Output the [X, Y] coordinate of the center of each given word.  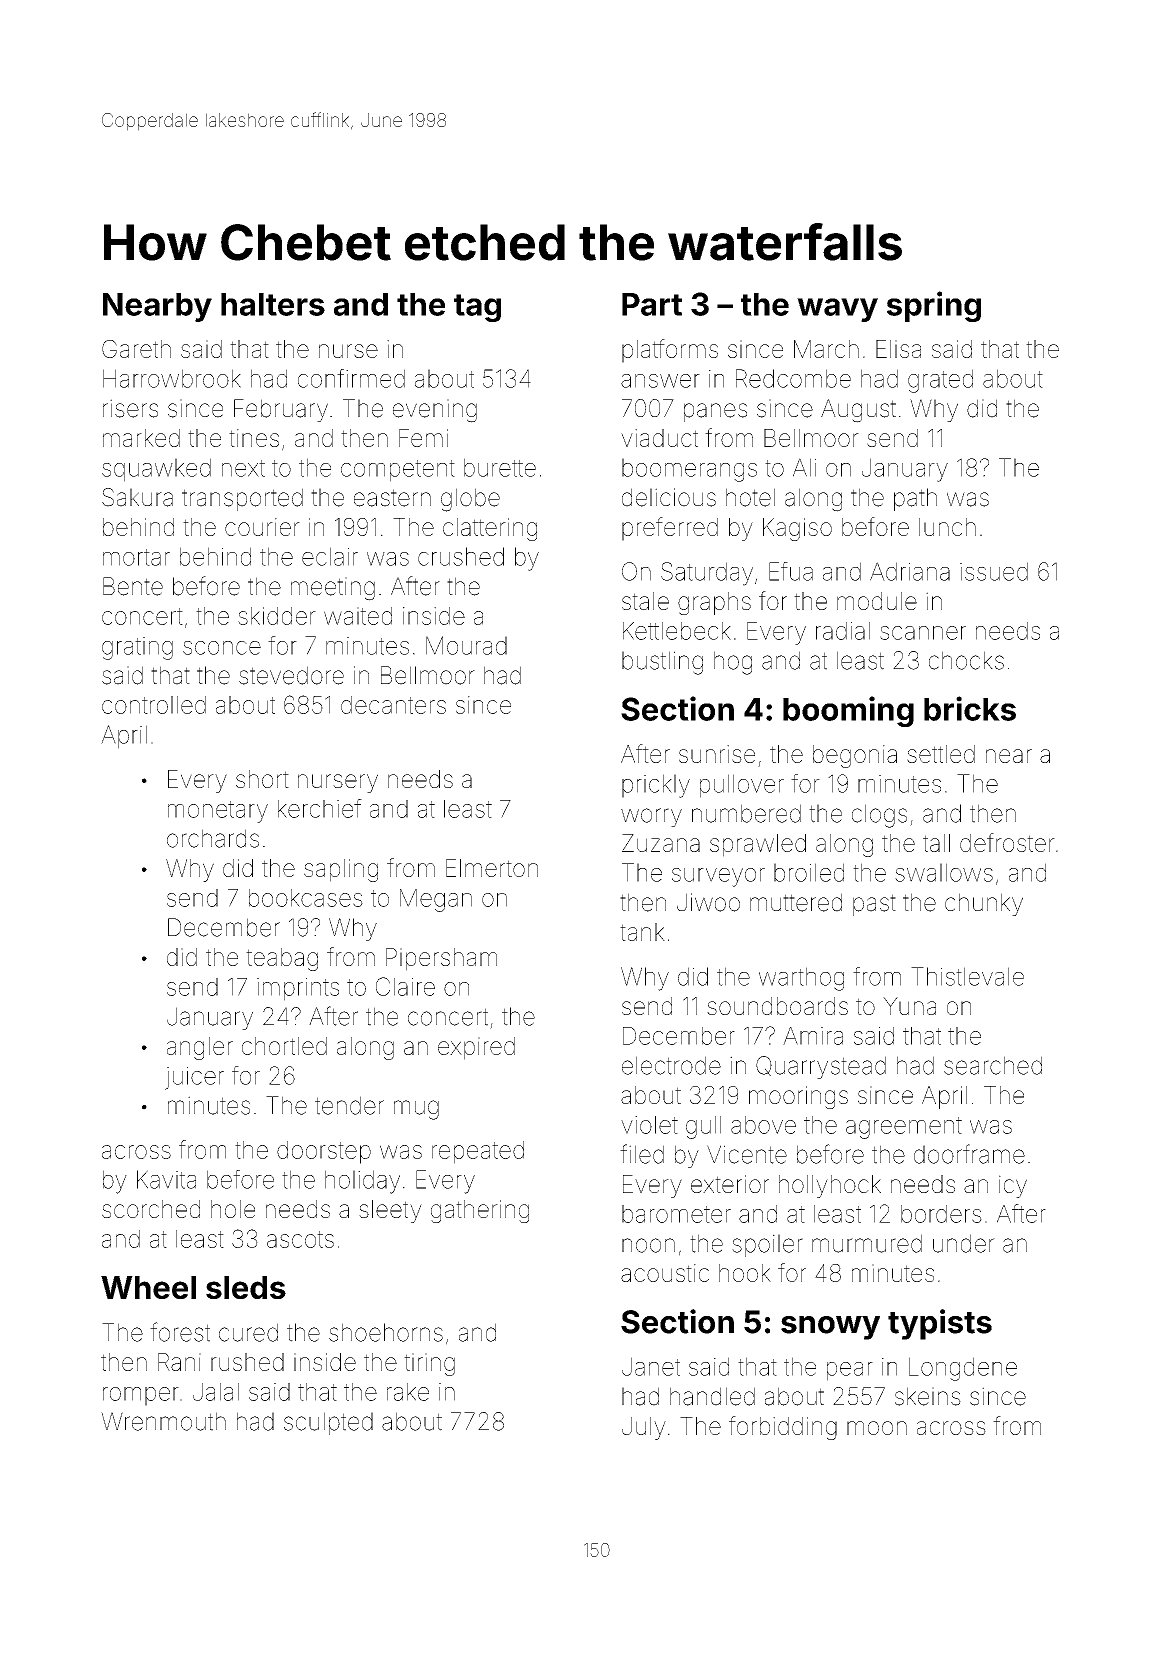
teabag [282, 959]
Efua [791, 571]
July [644, 1428]
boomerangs [689, 470]
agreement [904, 1128]
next [243, 468]
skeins [928, 1396]
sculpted [328, 1423]
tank [642, 932]
